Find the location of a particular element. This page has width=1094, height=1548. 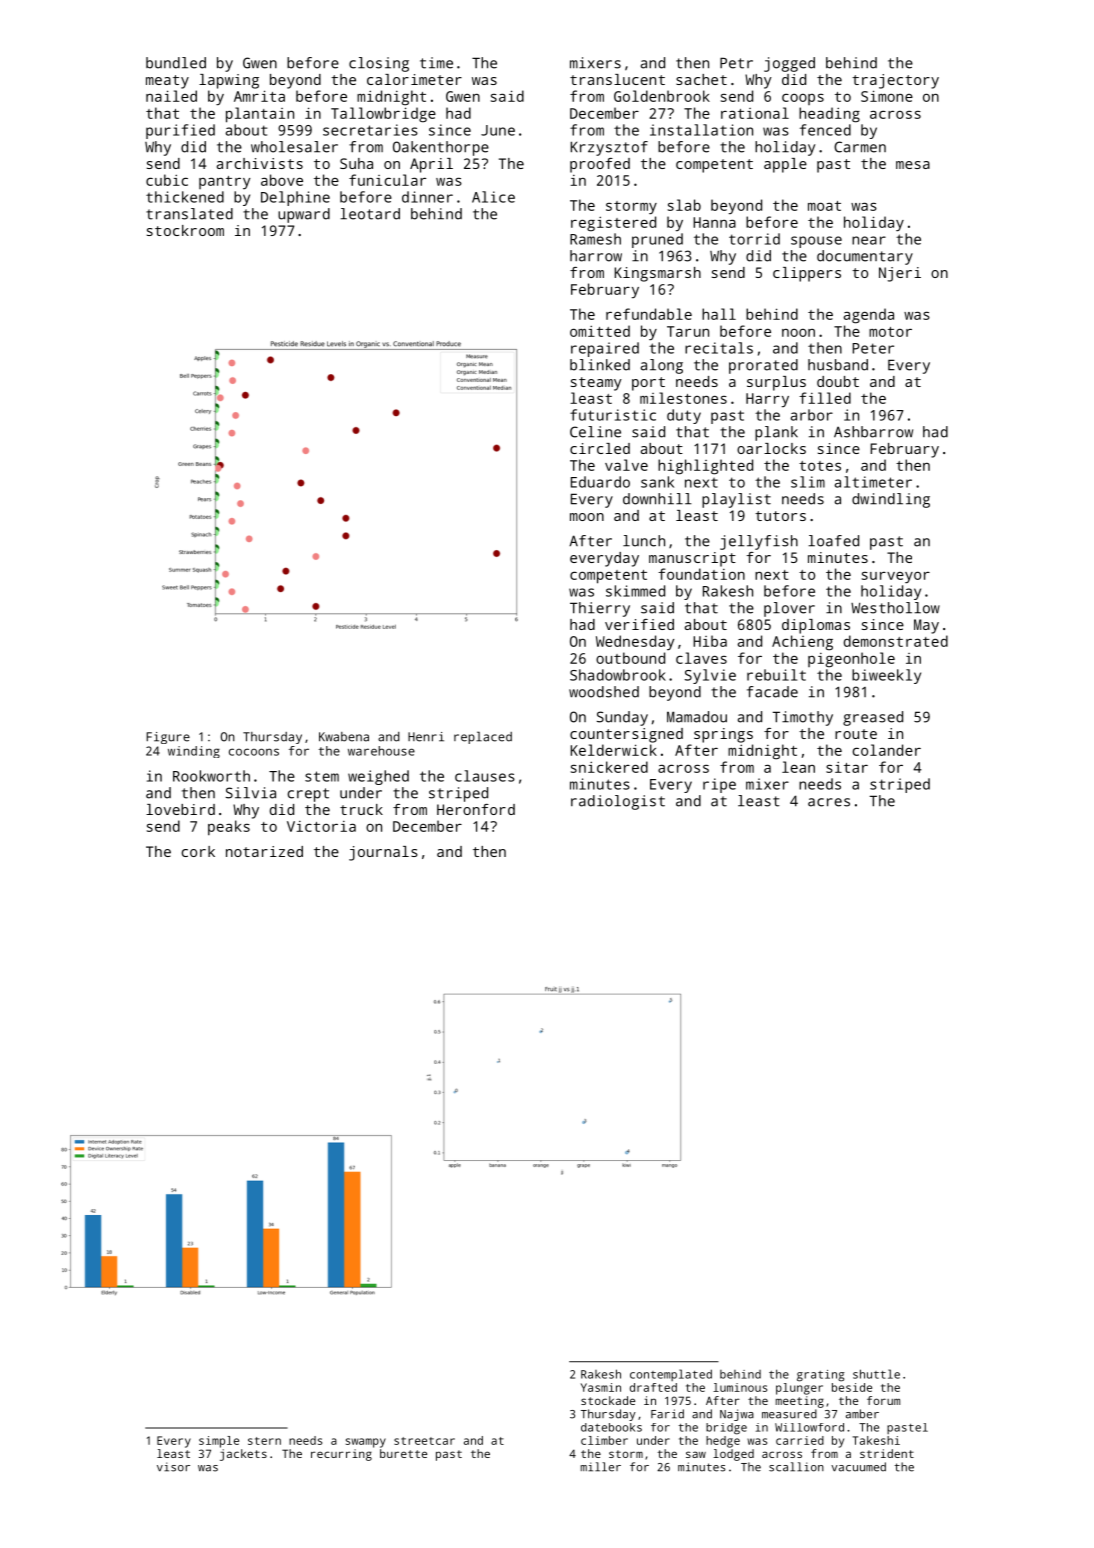

radiologist is located at coordinates (618, 802).
